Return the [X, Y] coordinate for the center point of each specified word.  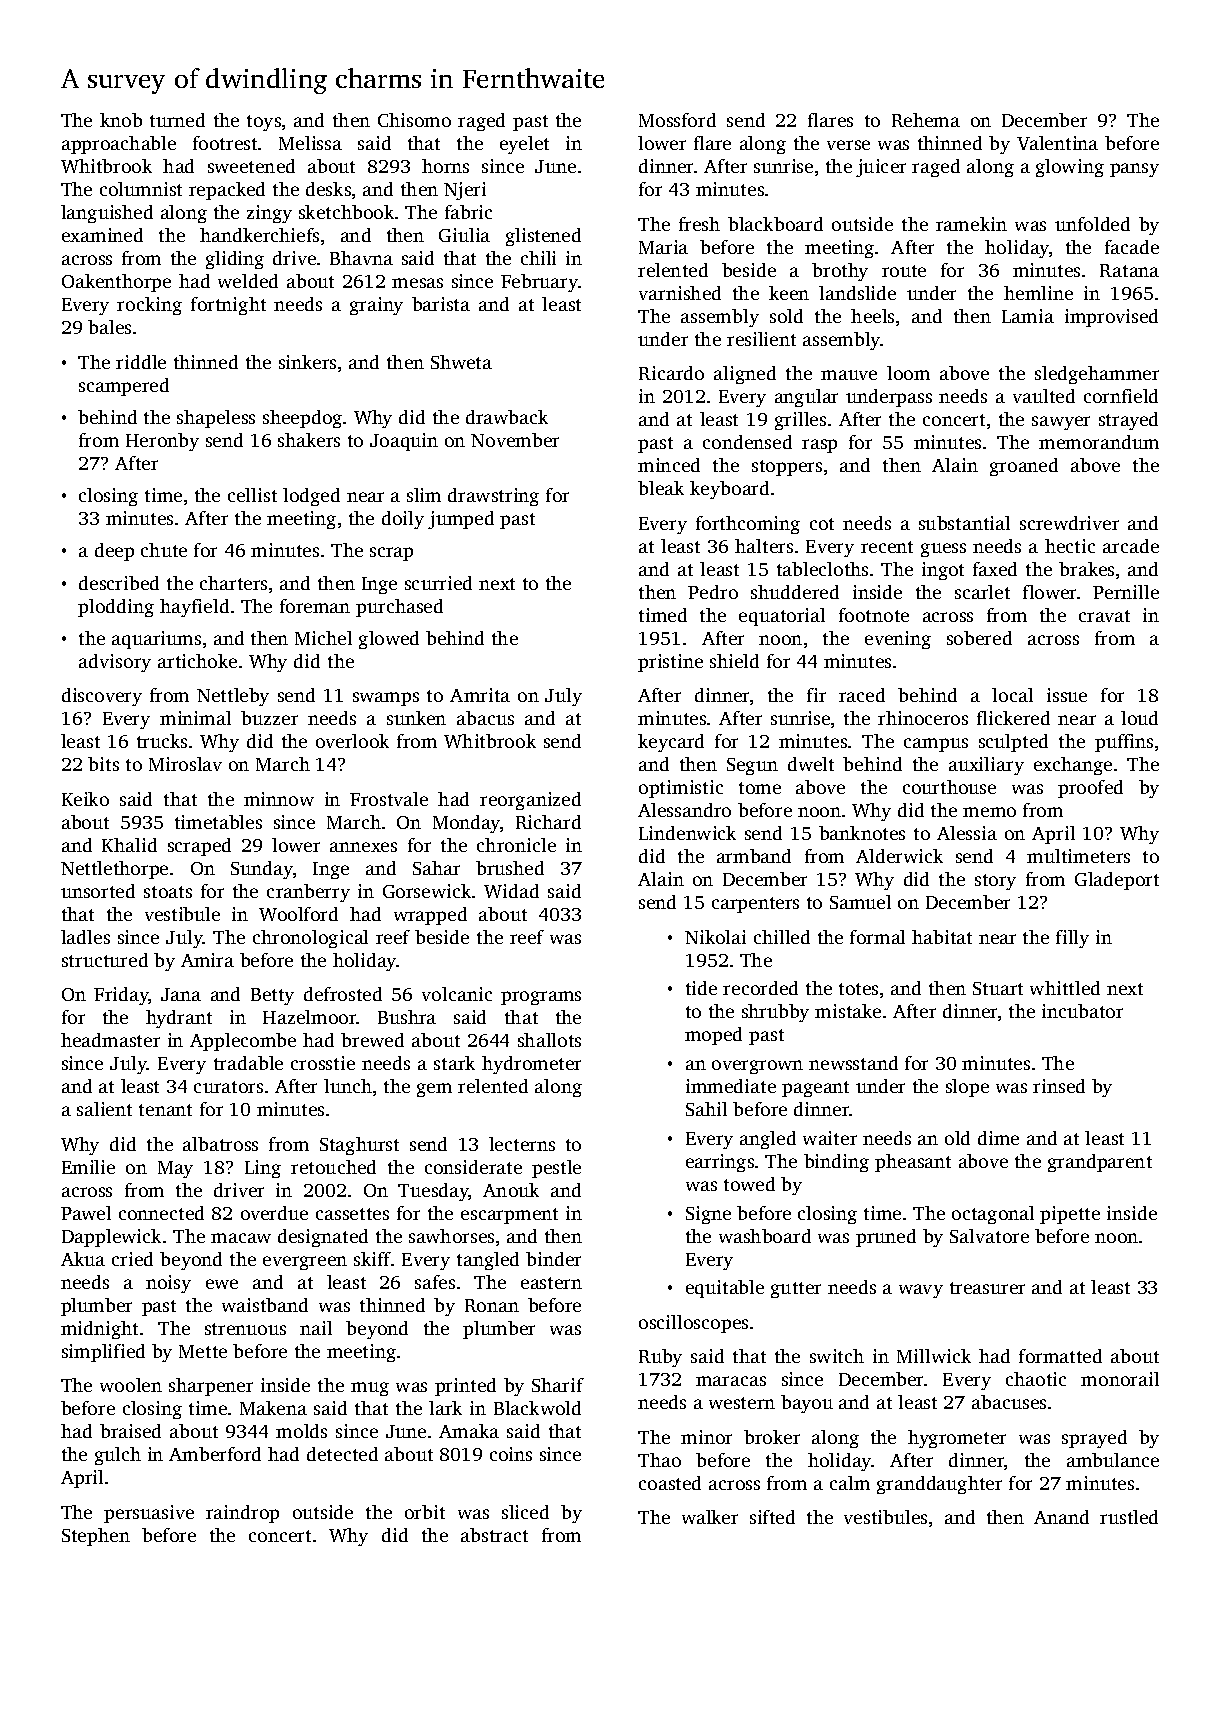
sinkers [307, 362]
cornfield [1121, 396]
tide [701, 988]
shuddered [795, 592]
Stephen [96, 1537]
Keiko [85, 799]
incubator [1082, 1011]
